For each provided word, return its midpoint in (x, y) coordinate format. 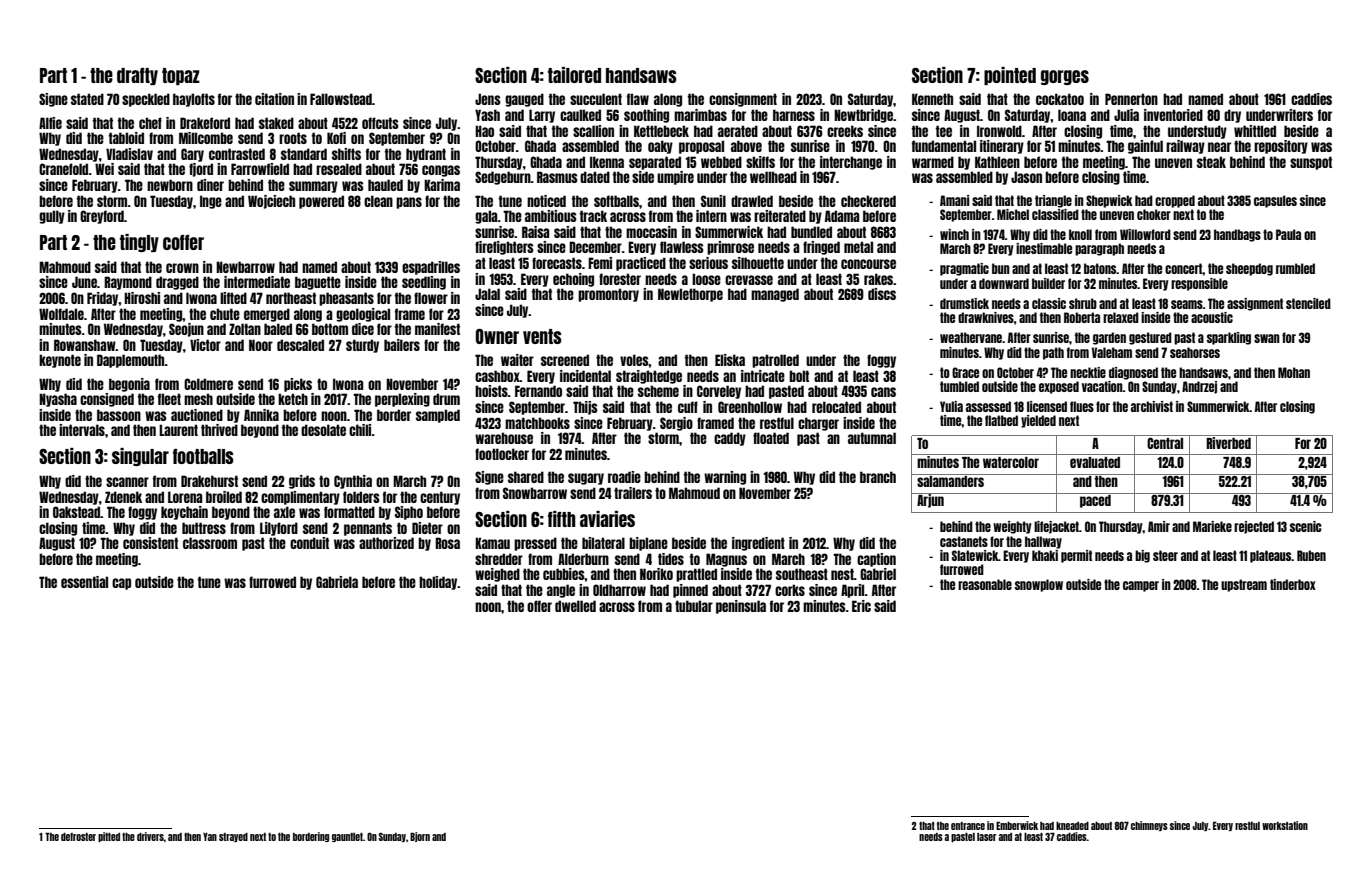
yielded (1038, 421)
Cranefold (64, 169)
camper (1141, 586)
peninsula (741, 607)
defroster (78, 837)
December (595, 247)
